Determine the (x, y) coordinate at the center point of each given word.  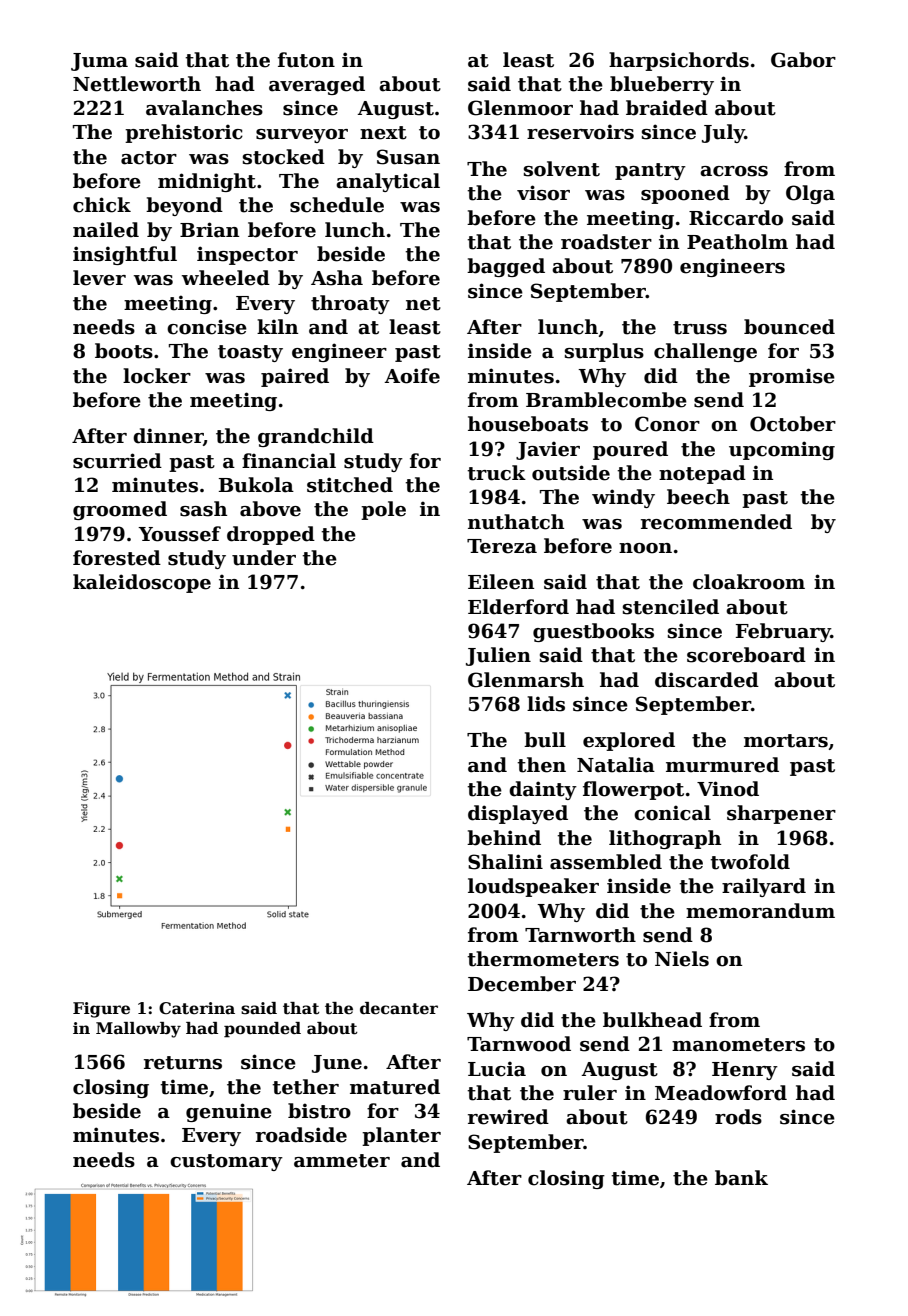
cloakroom (749, 582)
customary (226, 1162)
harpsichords (679, 61)
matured (395, 1087)
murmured (722, 765)
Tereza (502, 546)
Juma (99, 62)
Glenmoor (520, 108)
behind (504, 838)
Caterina (197, 1008)
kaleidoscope (142, 583)
